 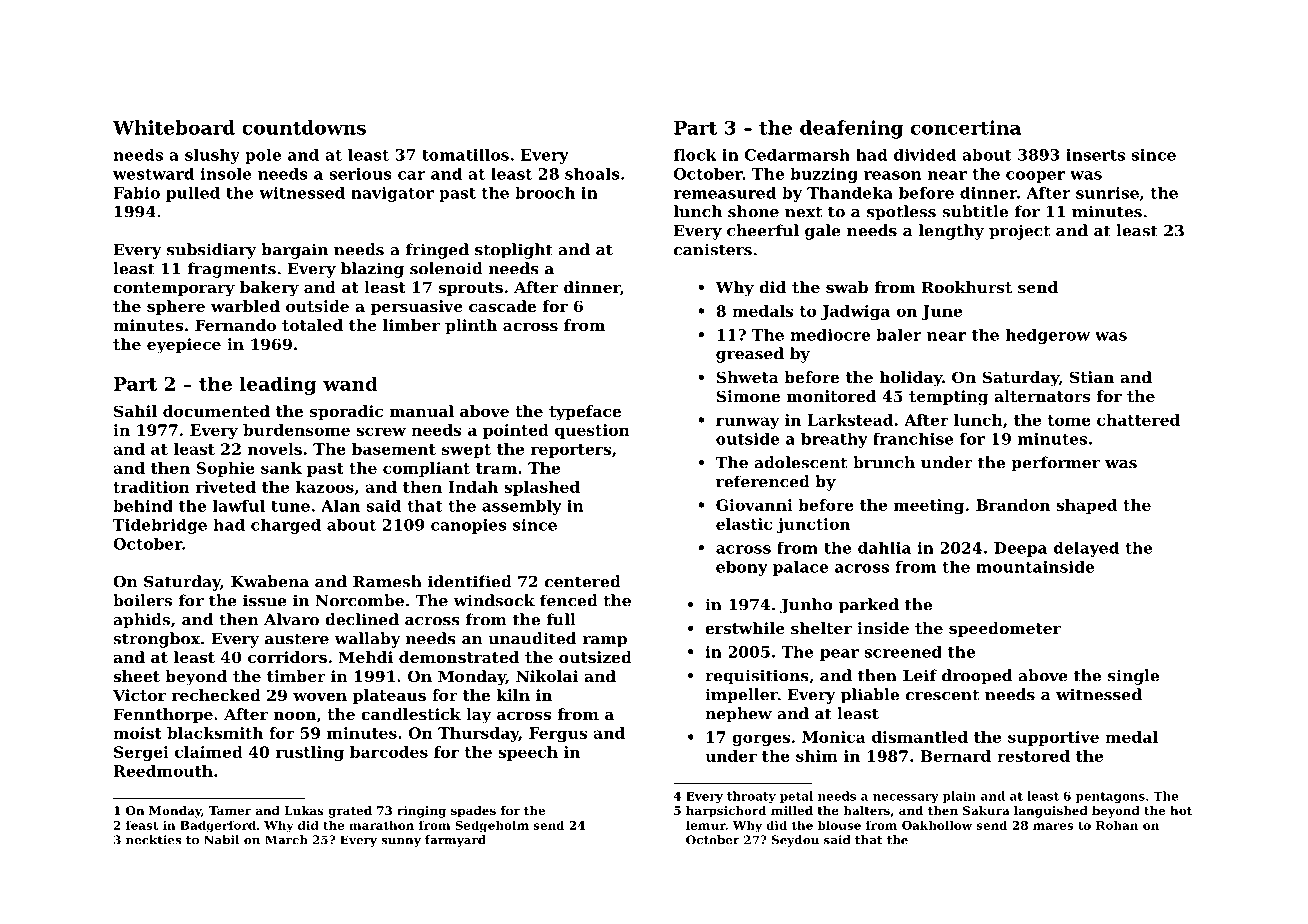 I want to click on austere, so click(x=297, y=639).
